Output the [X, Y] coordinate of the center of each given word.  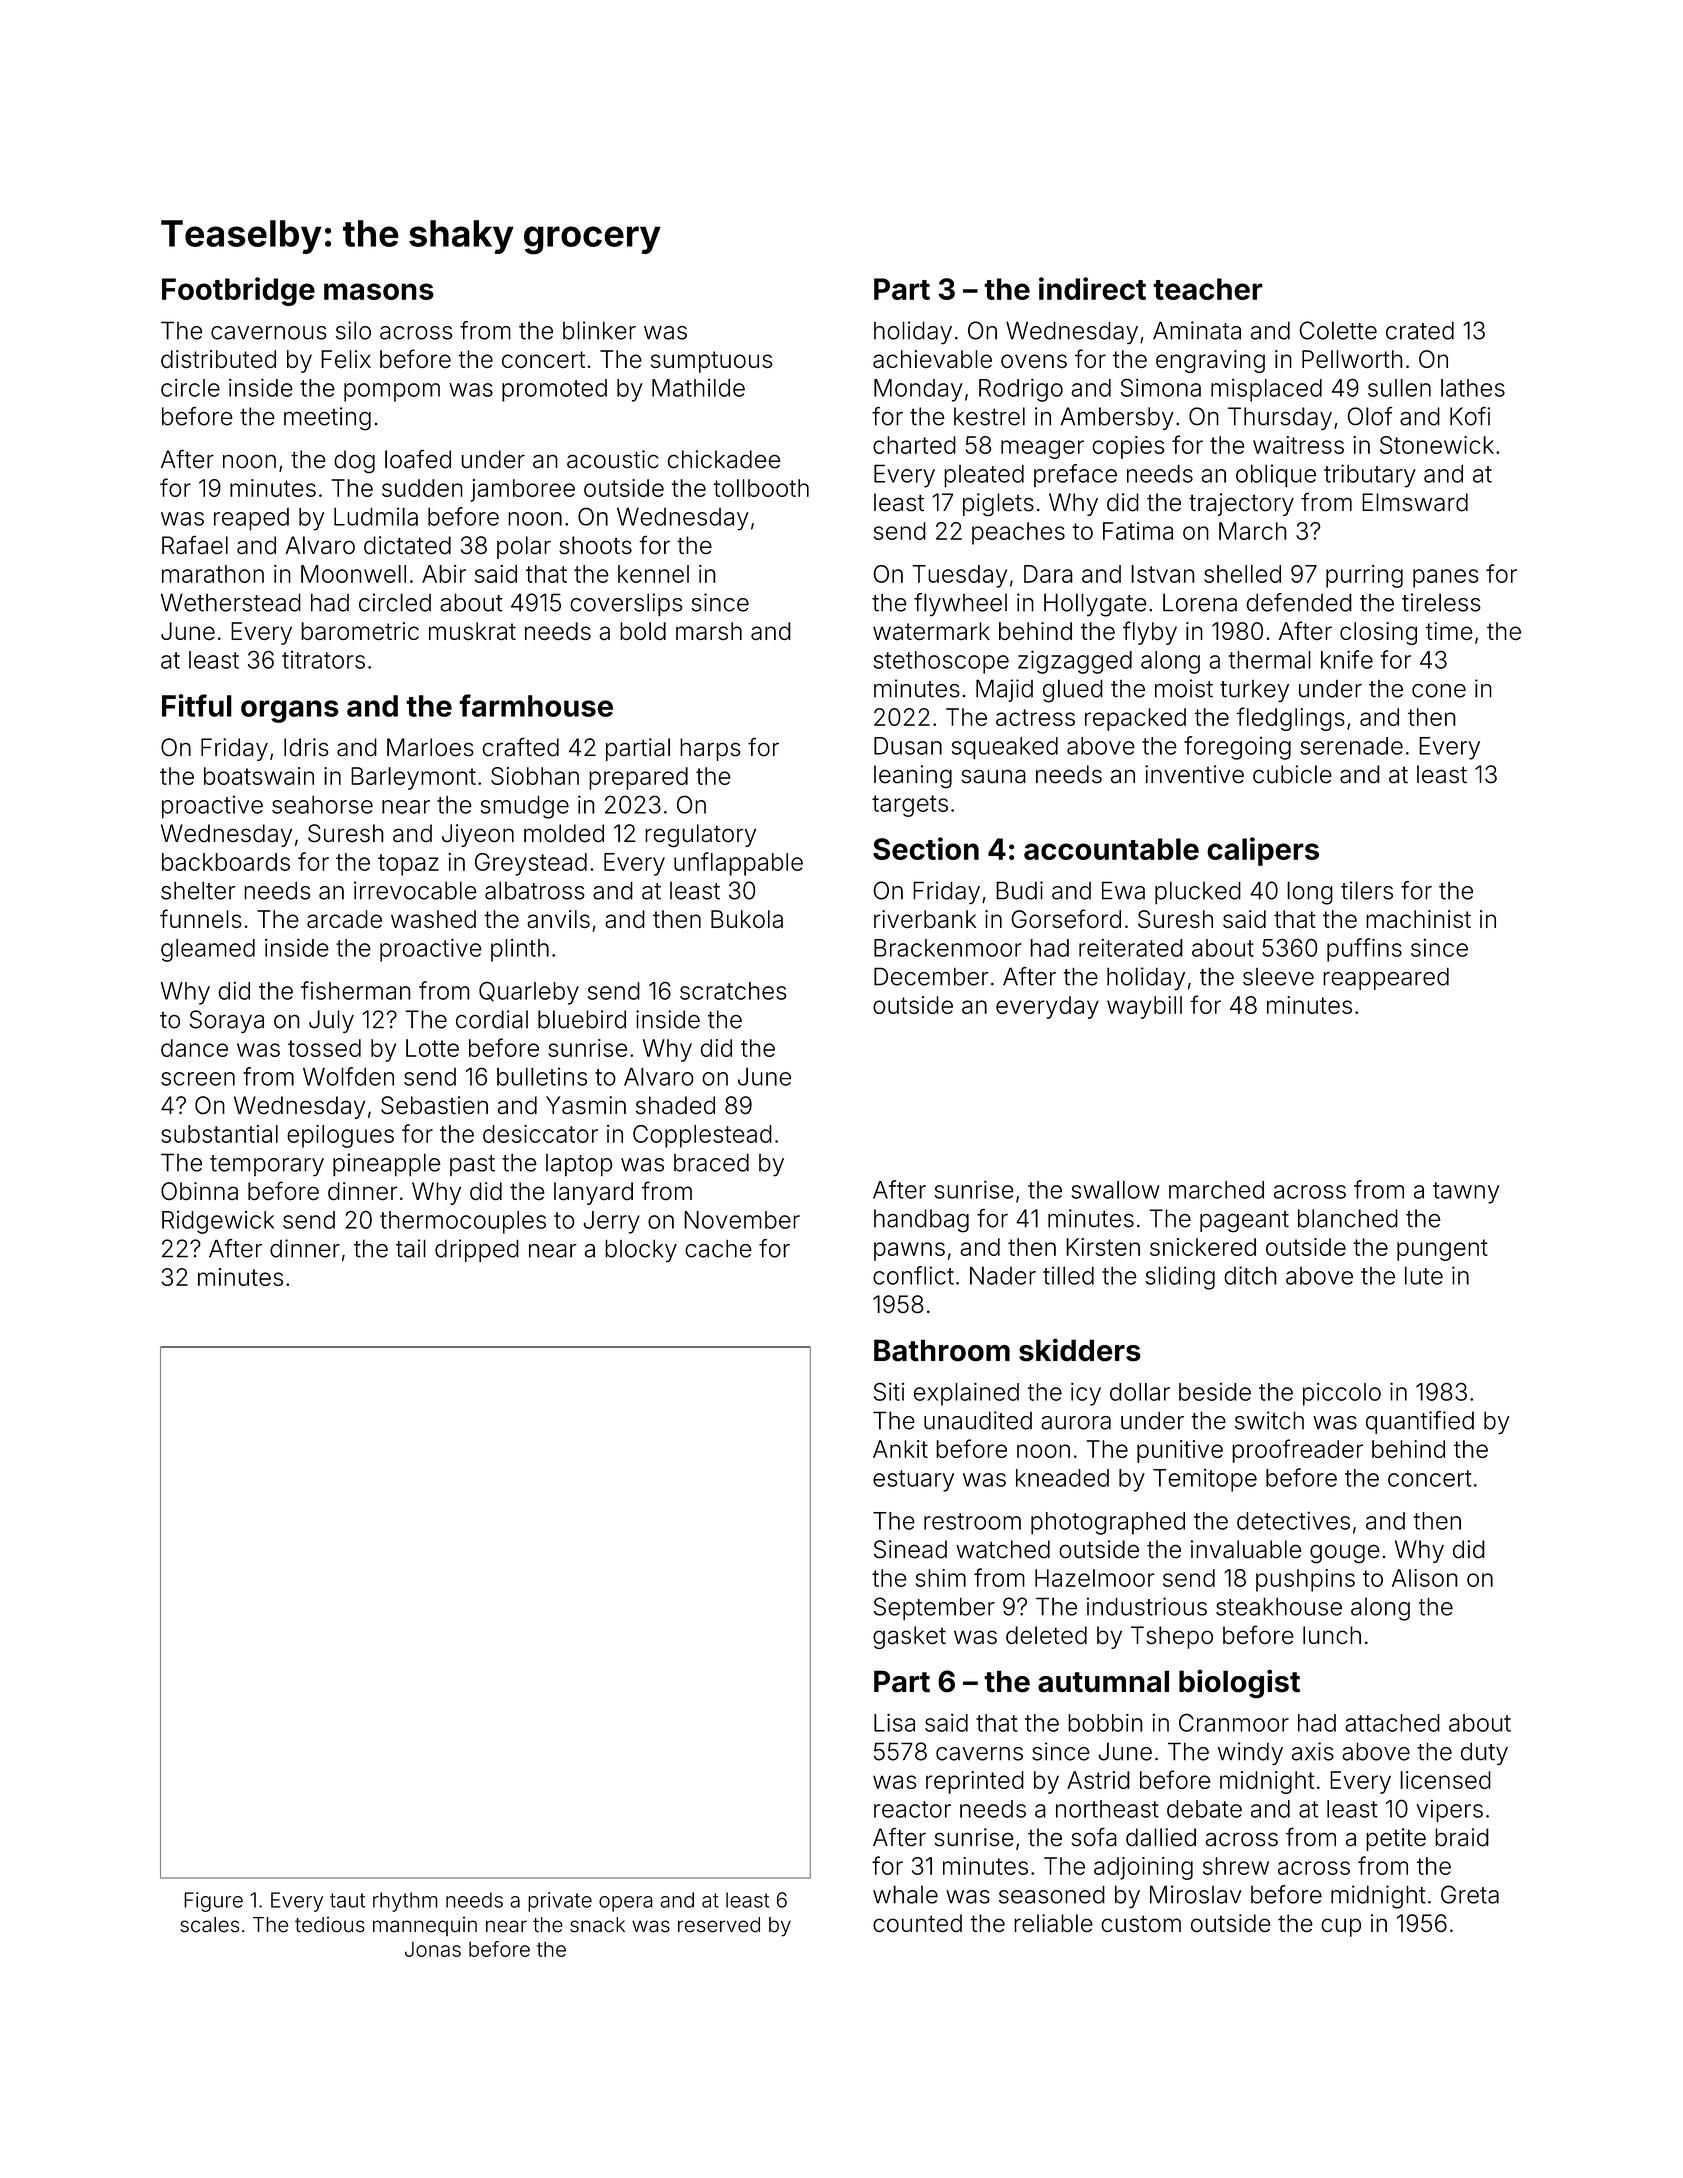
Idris [306, 747]
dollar [1140, 1392]
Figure [213, 1902]
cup [1341, 1927]
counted [917, 1923]
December [931, 976]
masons [379, 291]
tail [411, 1248]
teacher [1208, 289]
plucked [1198, 893]
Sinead [910, 1549]
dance [194, 1048]
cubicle [1292, 774]
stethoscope [941, 662]
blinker [599, 330]
